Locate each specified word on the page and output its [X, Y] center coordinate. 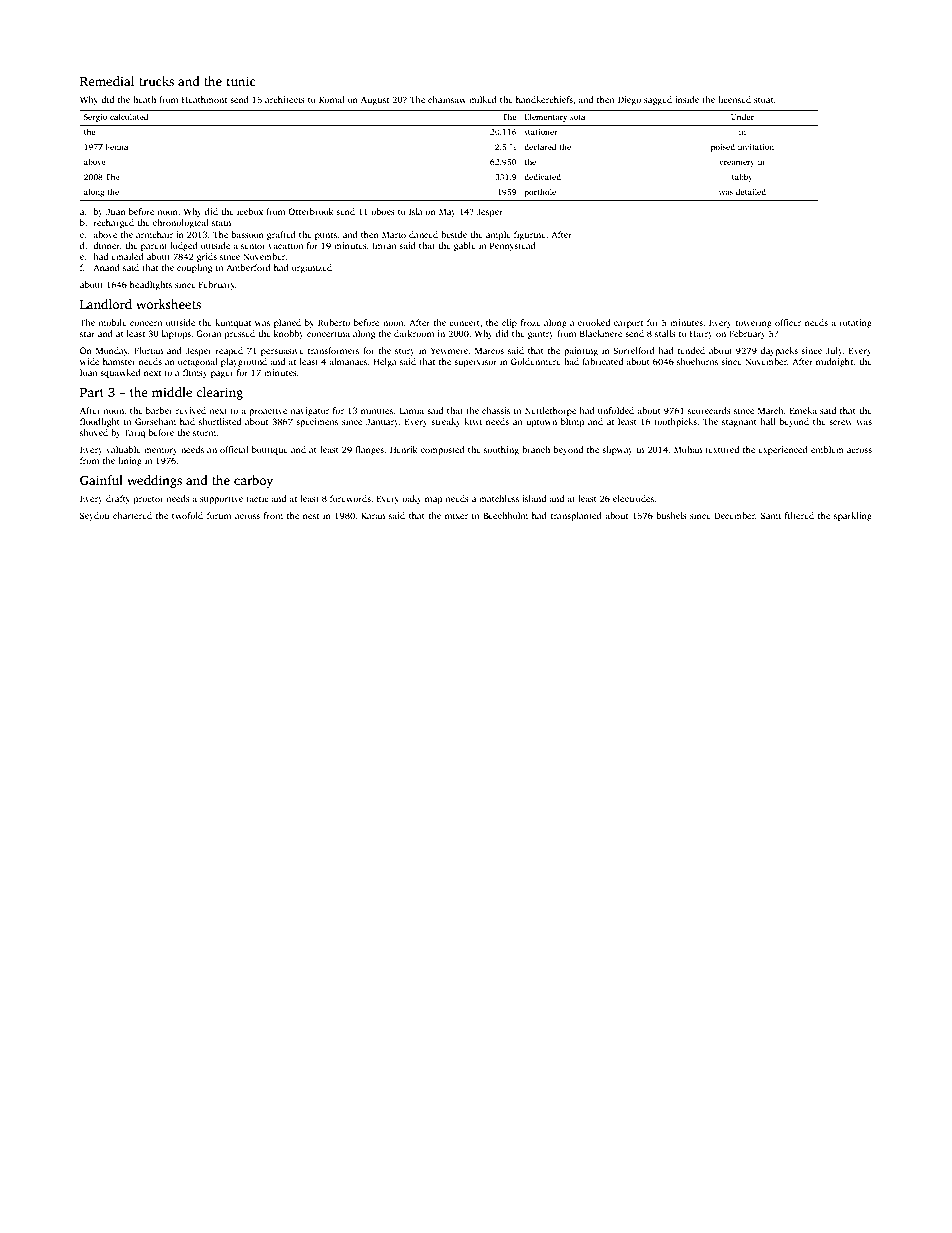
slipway [617, 450]
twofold [187, 515]
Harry [701, 334]
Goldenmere [536, 361]
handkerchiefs [544, 99]
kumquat [233, 323]
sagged [658, 100]
